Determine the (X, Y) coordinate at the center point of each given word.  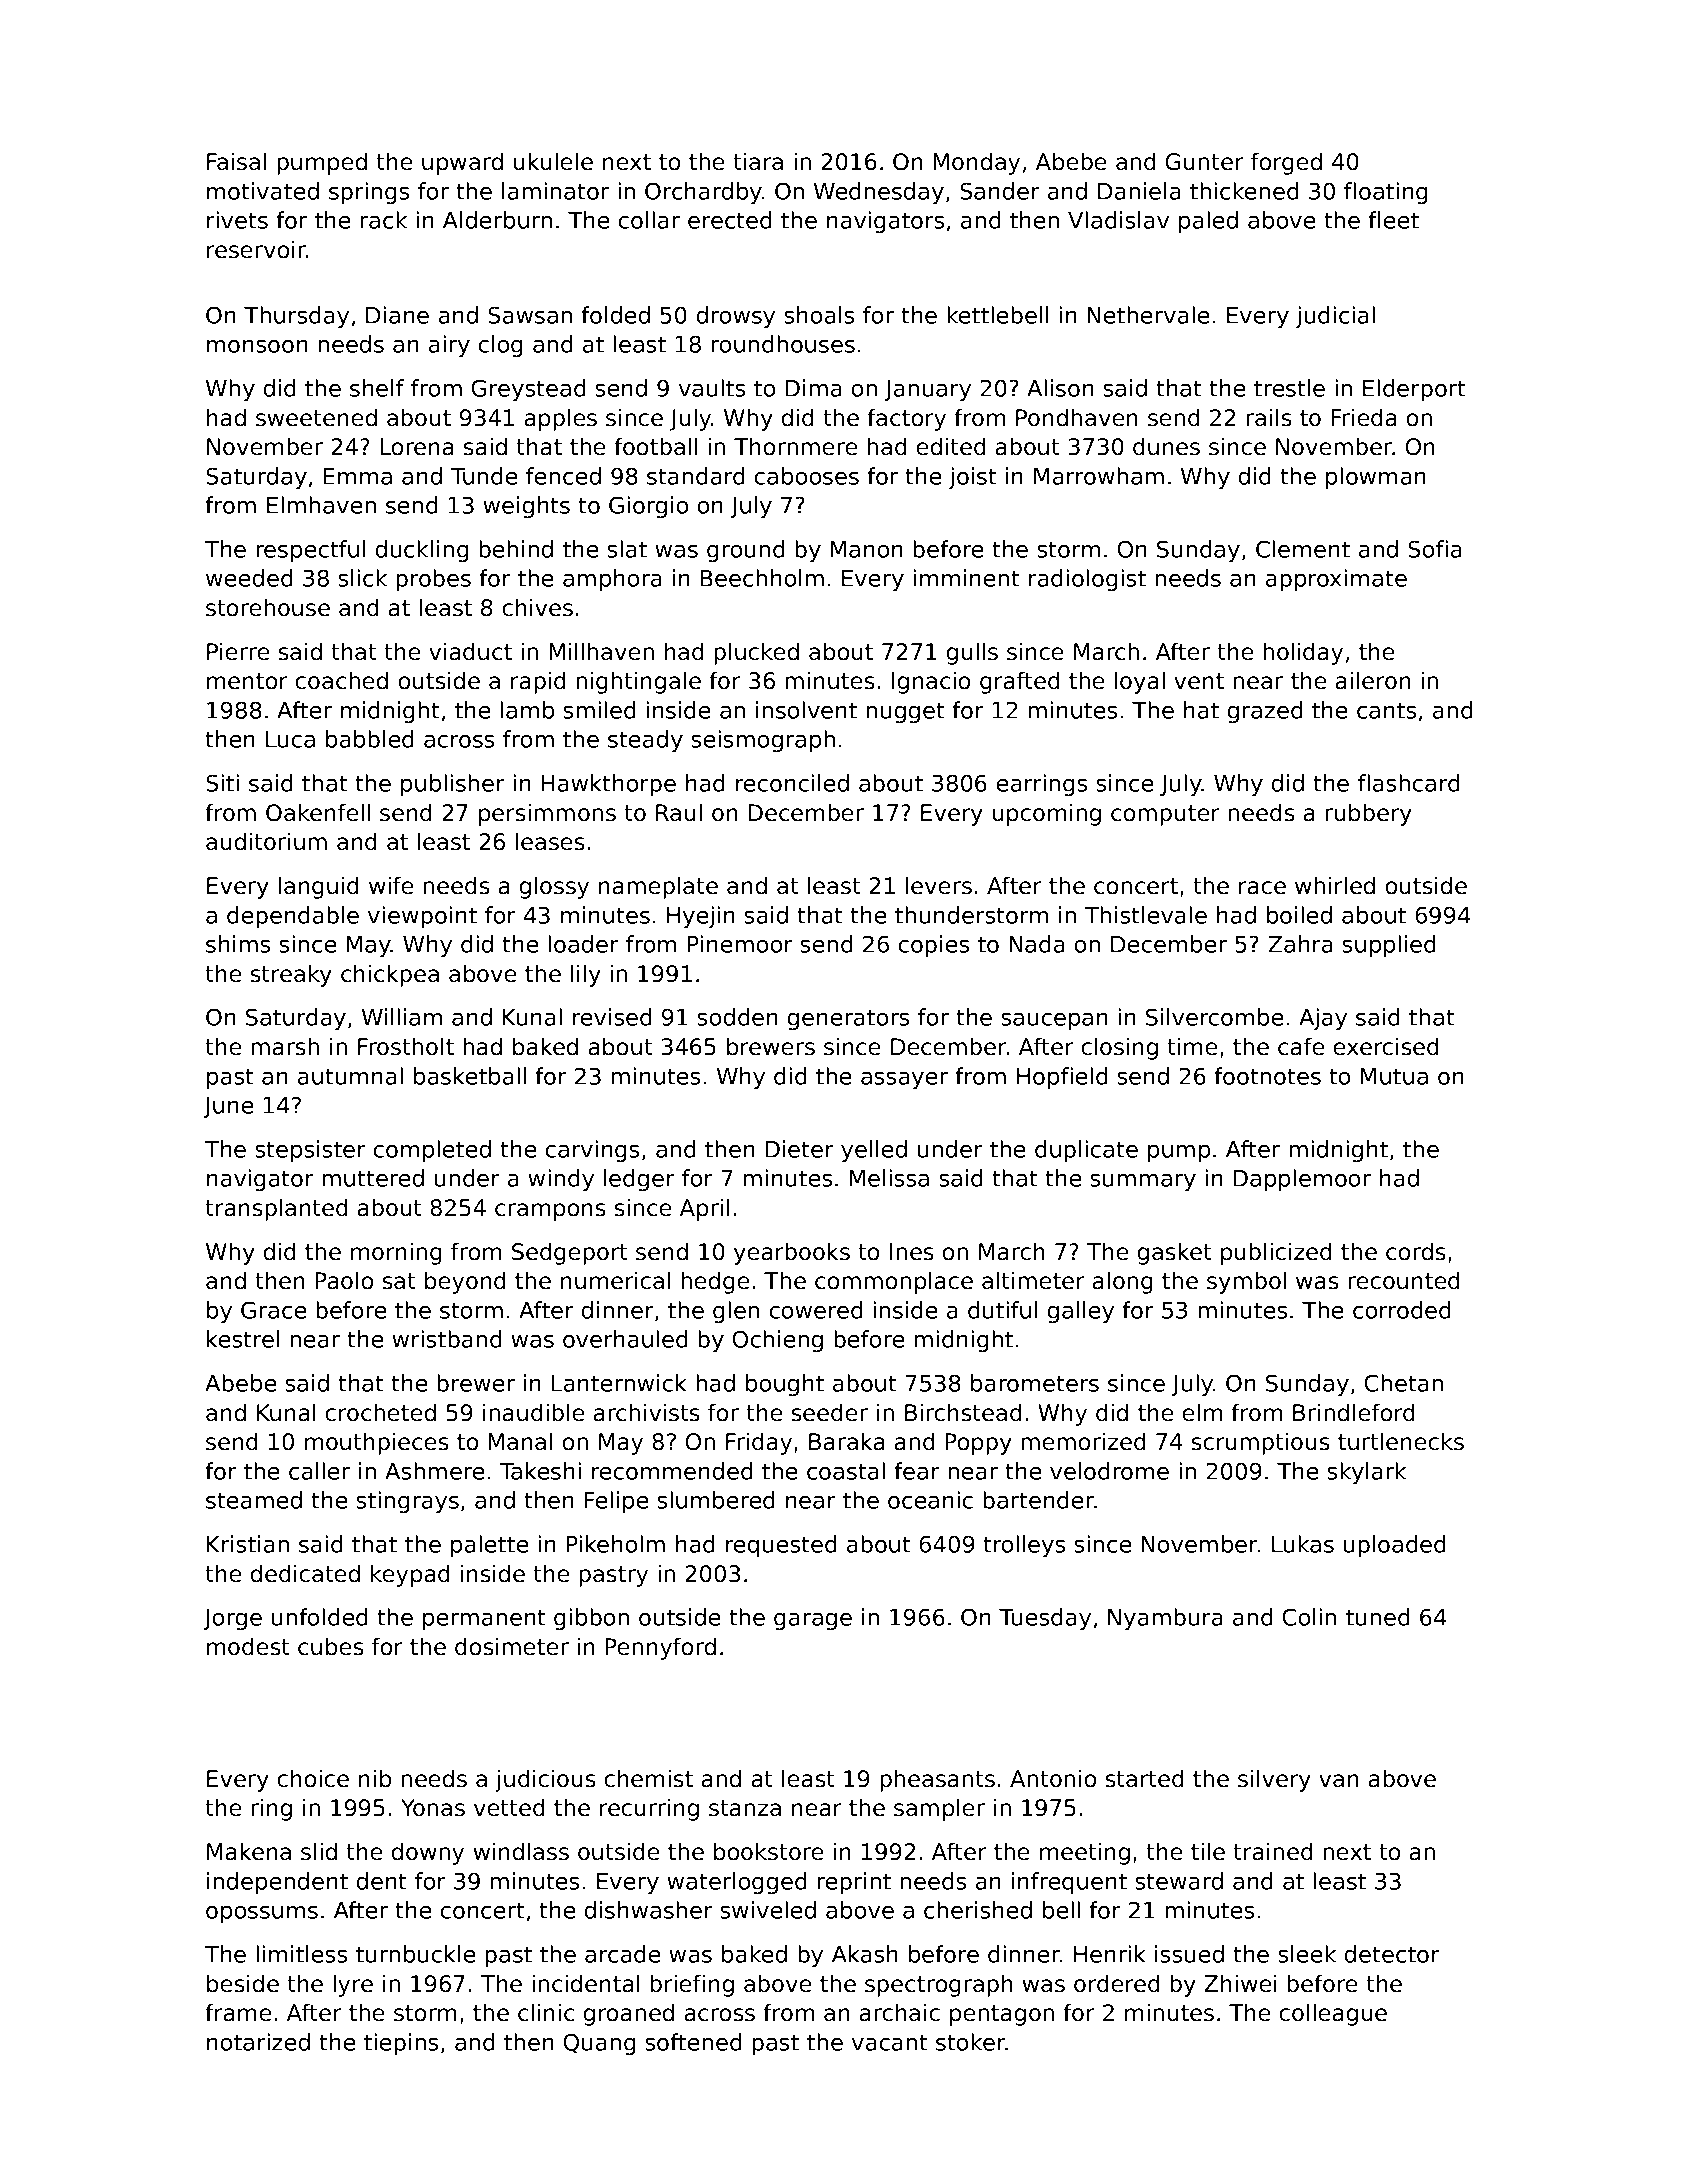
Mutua (1394, 1076)
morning (396, 1254)
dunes (1166, 447)
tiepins (401, 2044)
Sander (1000, 191)
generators (848, 1019)
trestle (1289, 388)
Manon (866, 549)
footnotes (1267, 1076)
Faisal (236, 162)
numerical (615, 1281)
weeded (249, 578)
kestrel (243, 1339)
